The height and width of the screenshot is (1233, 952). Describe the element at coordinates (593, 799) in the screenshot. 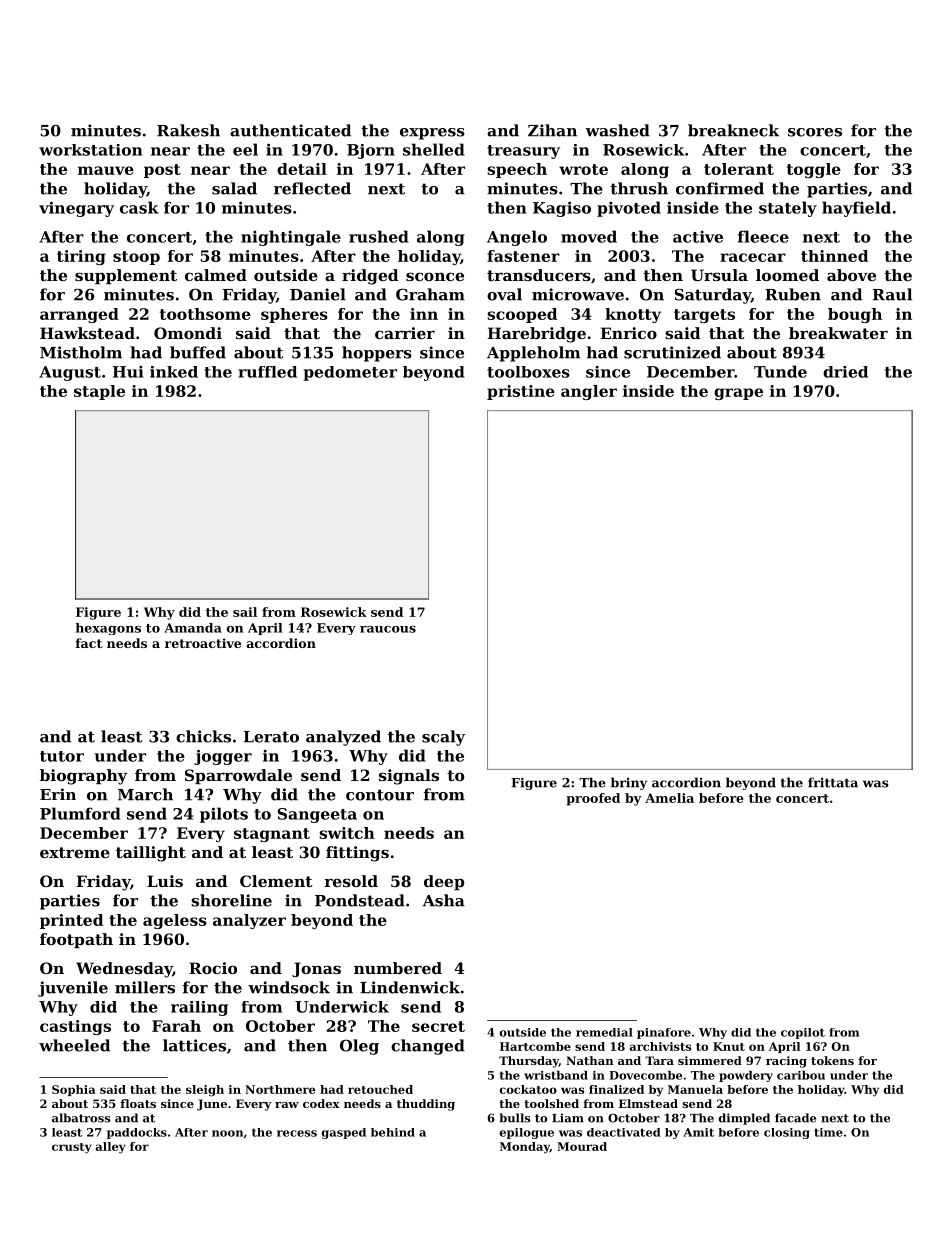

I see `proofed` at that location.
